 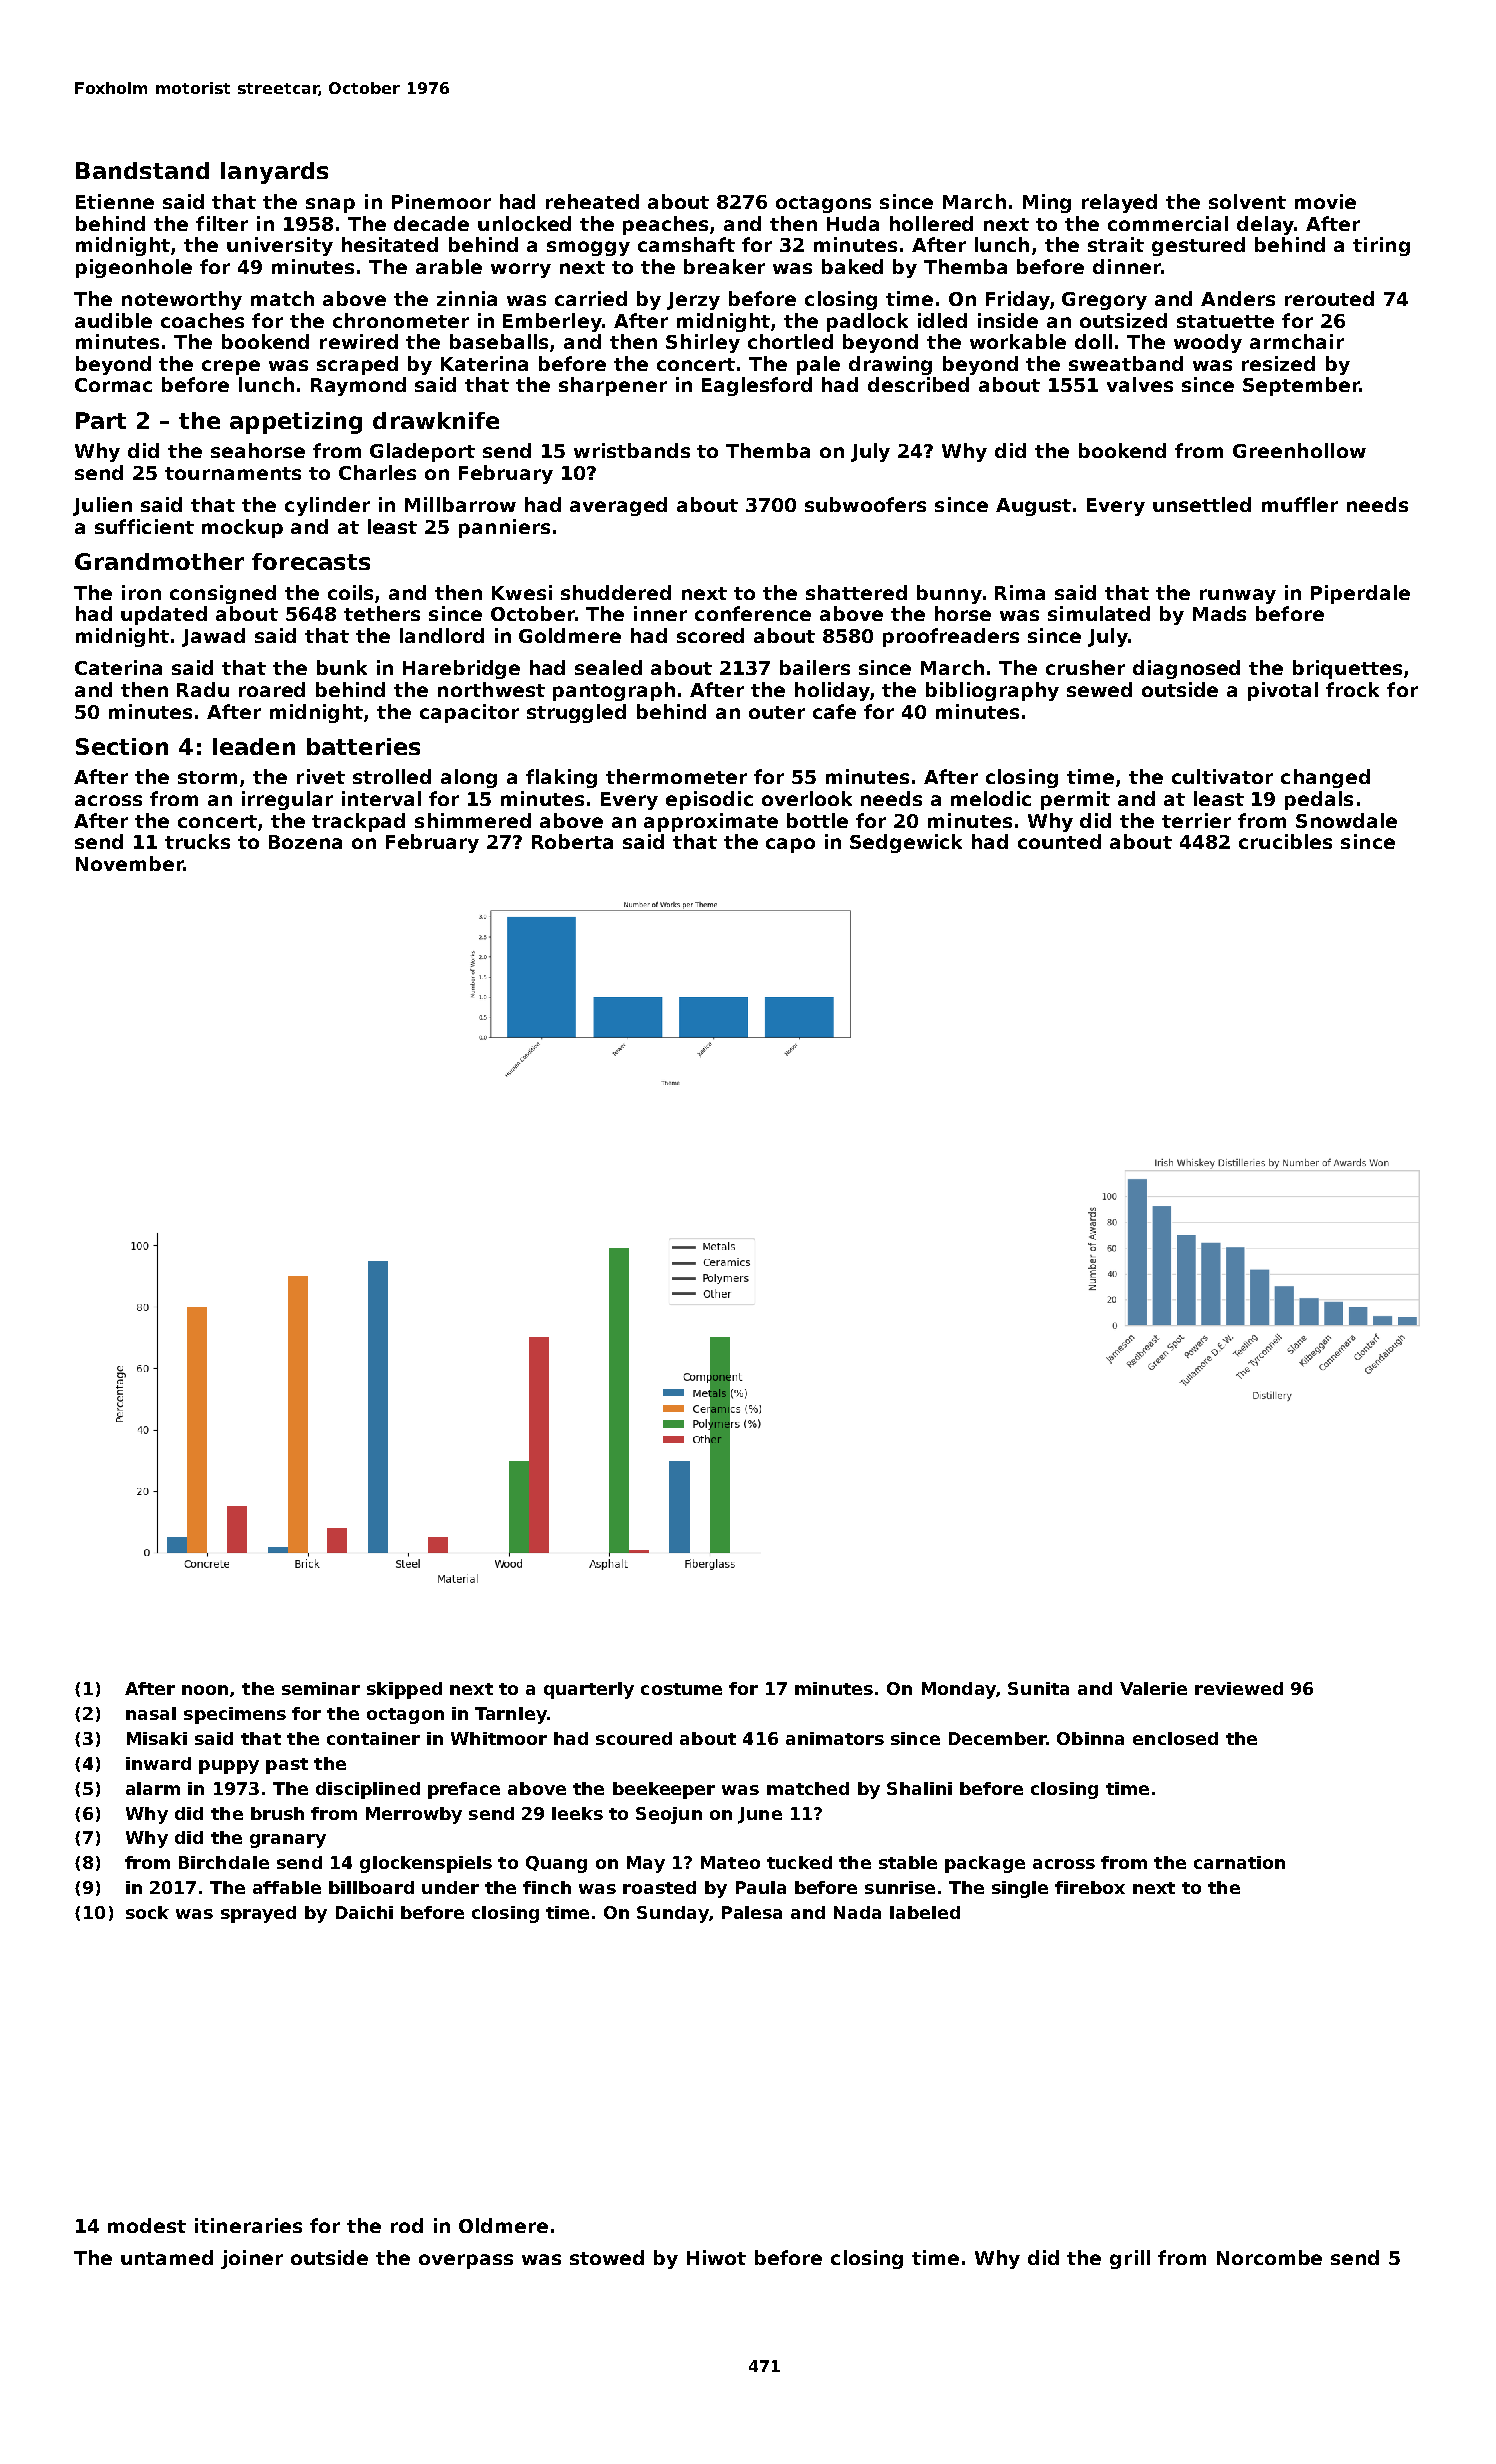 I want to click on stowed, so click(x=607, y=2257).
